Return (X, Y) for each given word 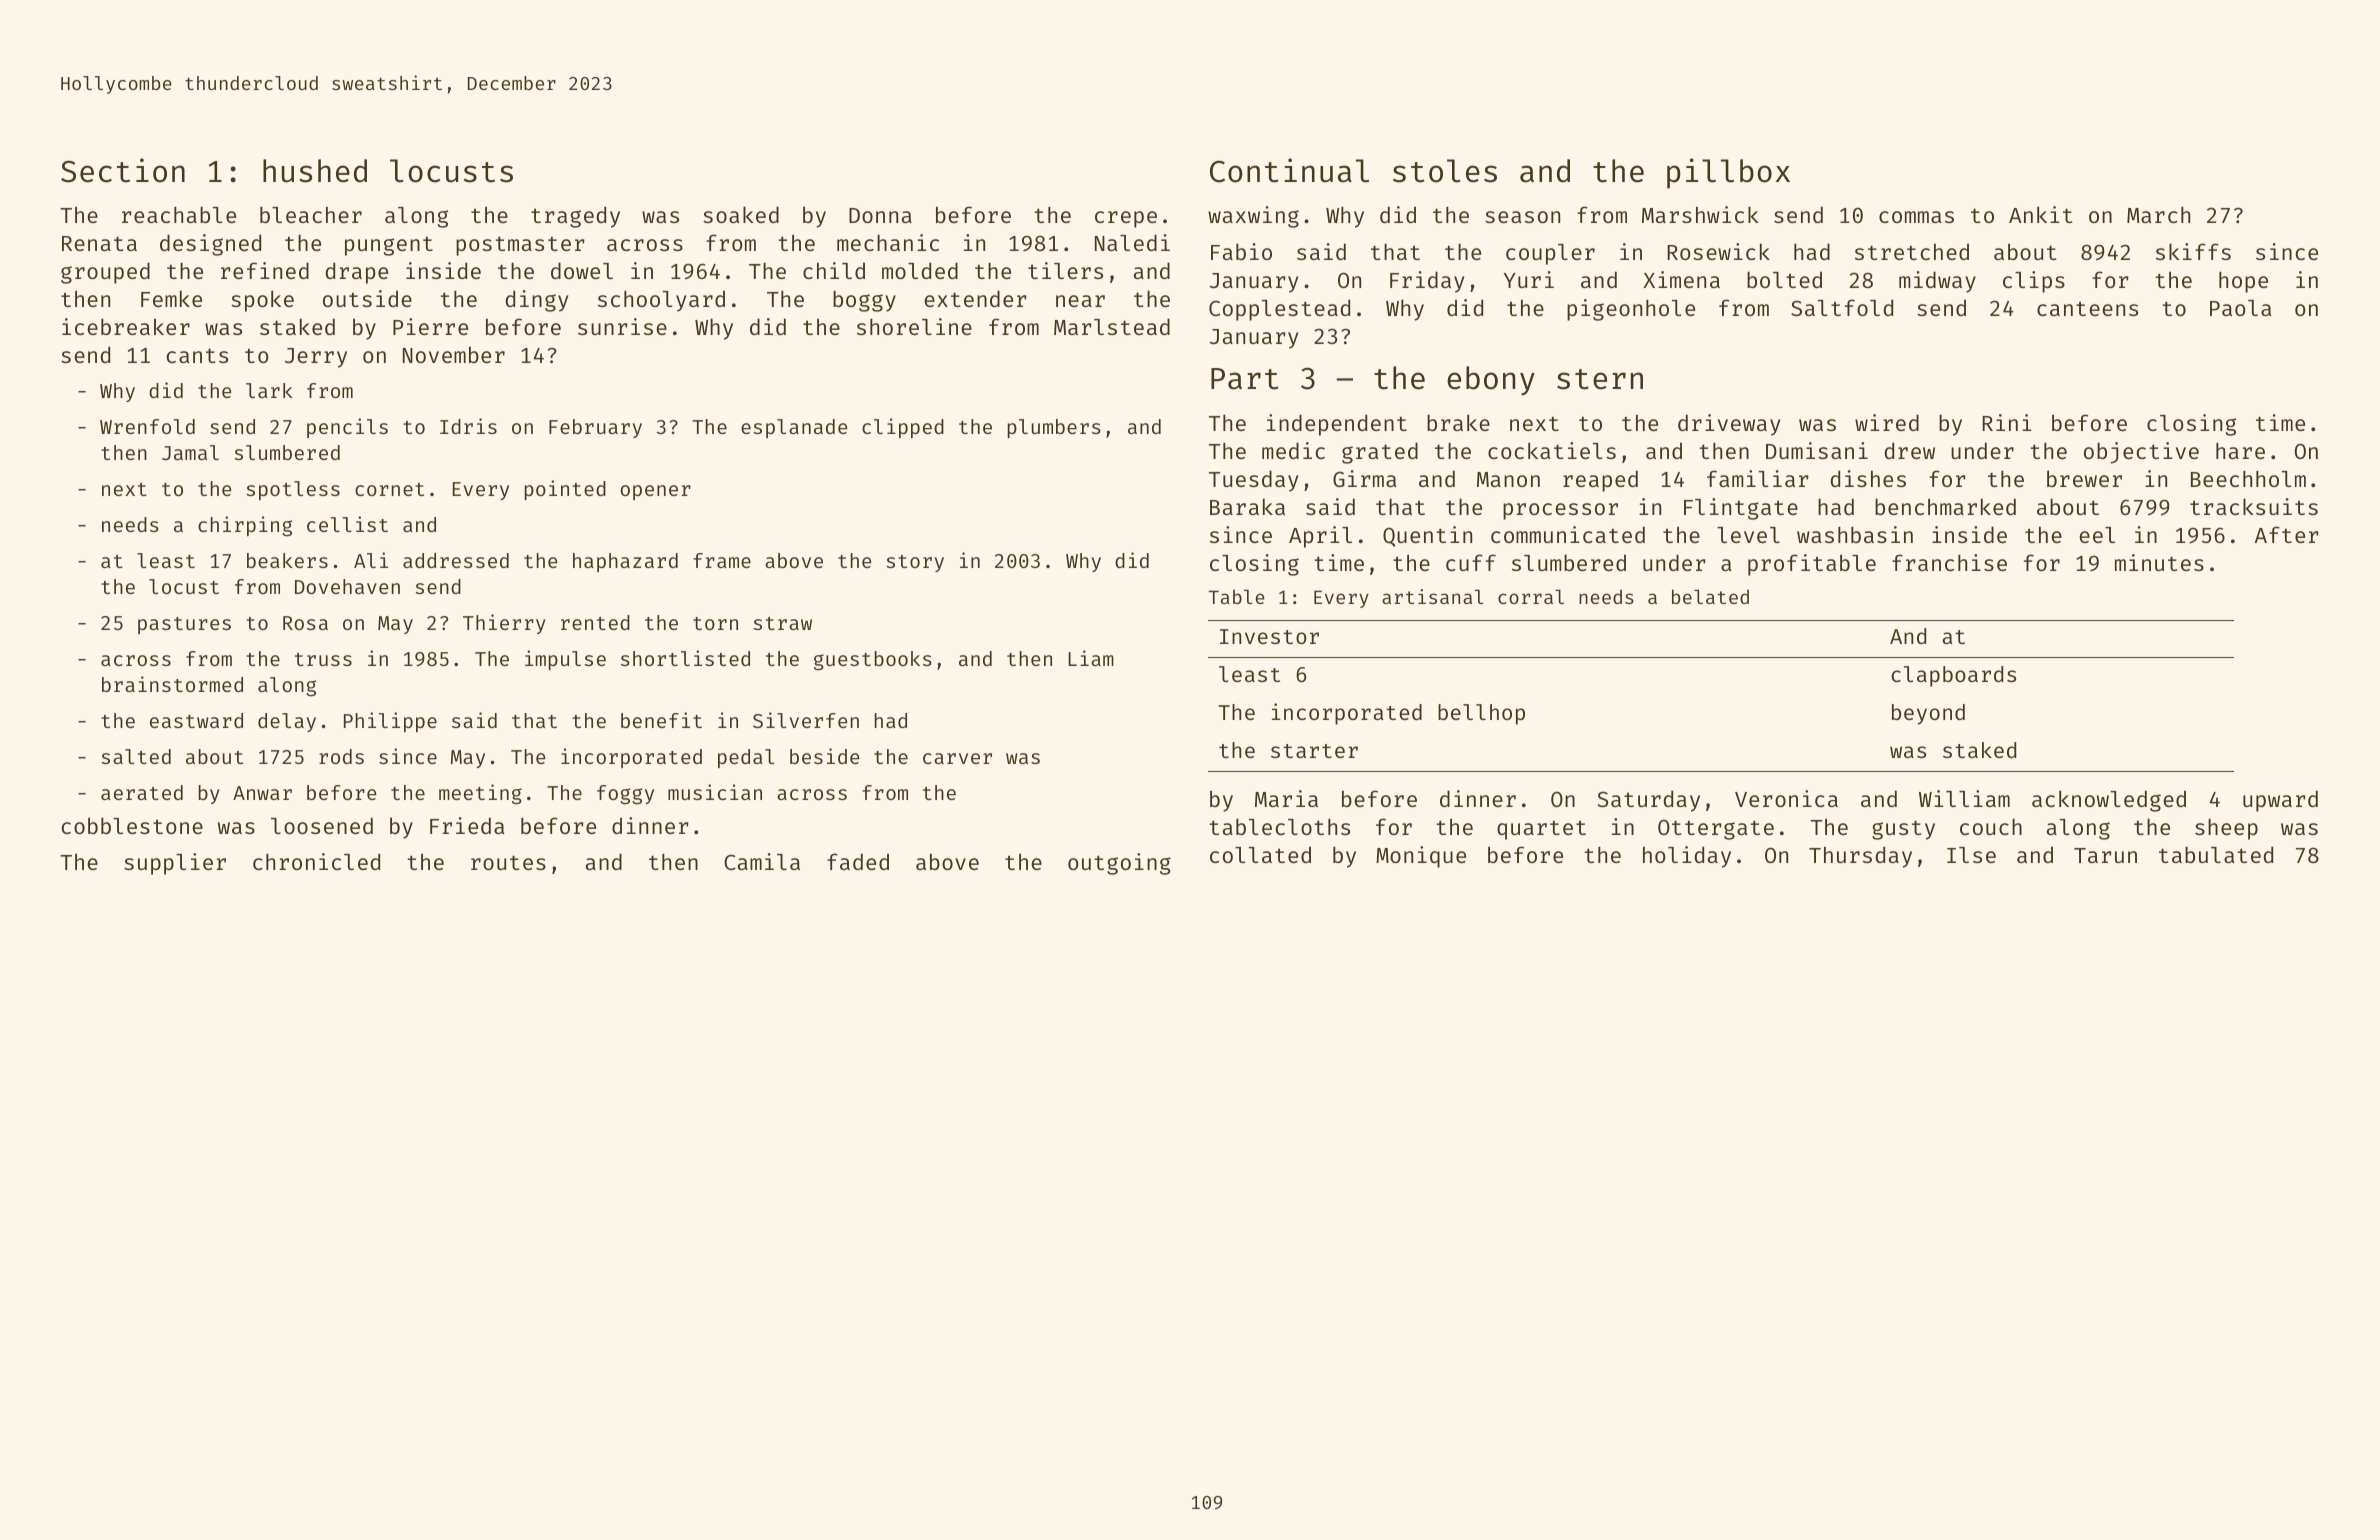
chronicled (316, 861)
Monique (1421, 857)
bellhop (1481, 714)
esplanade (794, 428)
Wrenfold (147, 426)
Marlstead (1112, 326)
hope (2243, 282)
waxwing (1253, 217)
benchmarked (1945, 506)
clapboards (1953, 676)
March (2158, 214)
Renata (99, 243)
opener (655, 492)
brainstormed (172, 684)
